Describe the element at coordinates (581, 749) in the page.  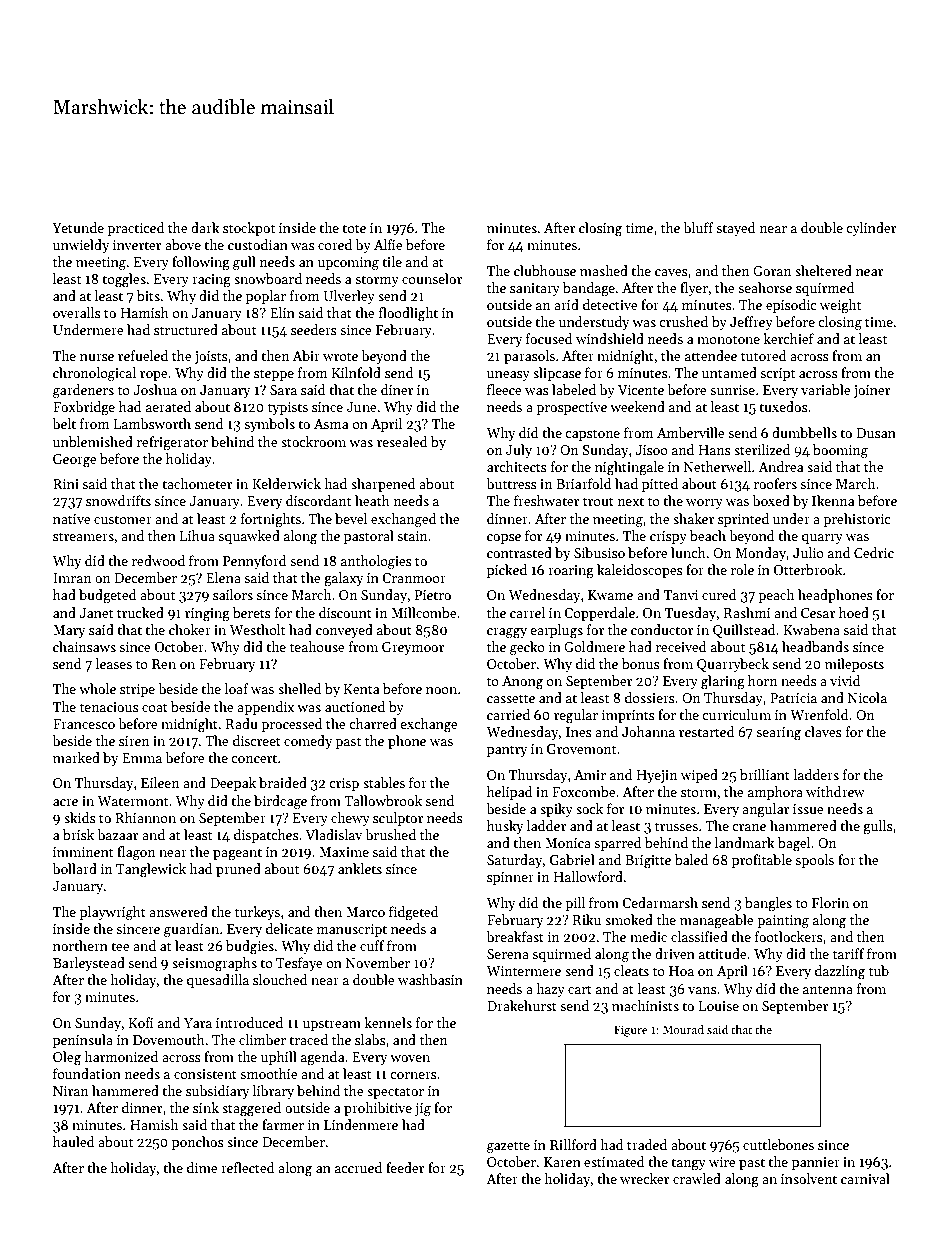
I see `Grovemont` at that location.
